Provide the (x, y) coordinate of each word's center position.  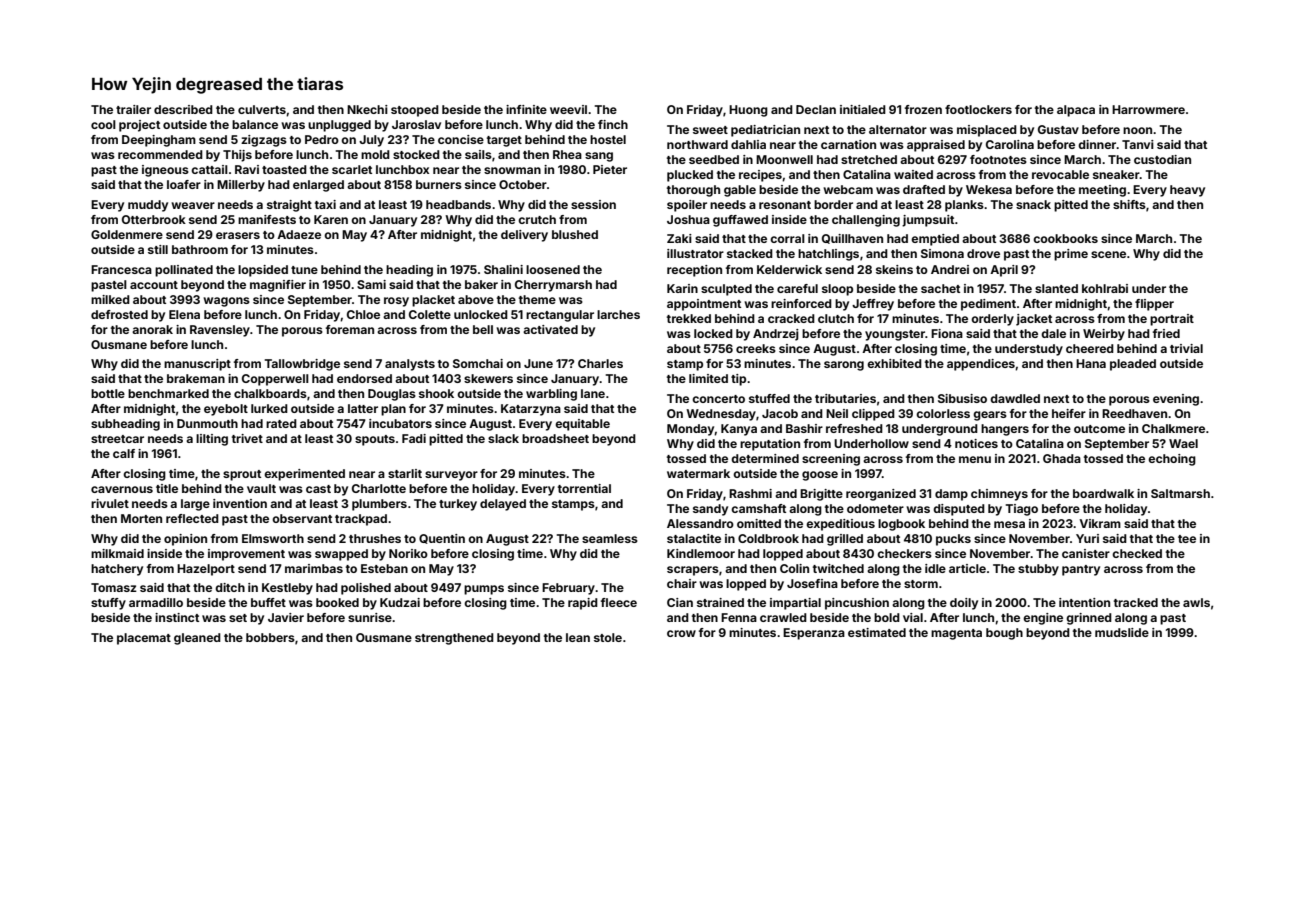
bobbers (270, 637)
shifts (1129, 204)
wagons (226, 302)
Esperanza (814, 634)
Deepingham (159, 141)
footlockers (978, 109)
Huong (748, 111)
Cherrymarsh (553, 286)
